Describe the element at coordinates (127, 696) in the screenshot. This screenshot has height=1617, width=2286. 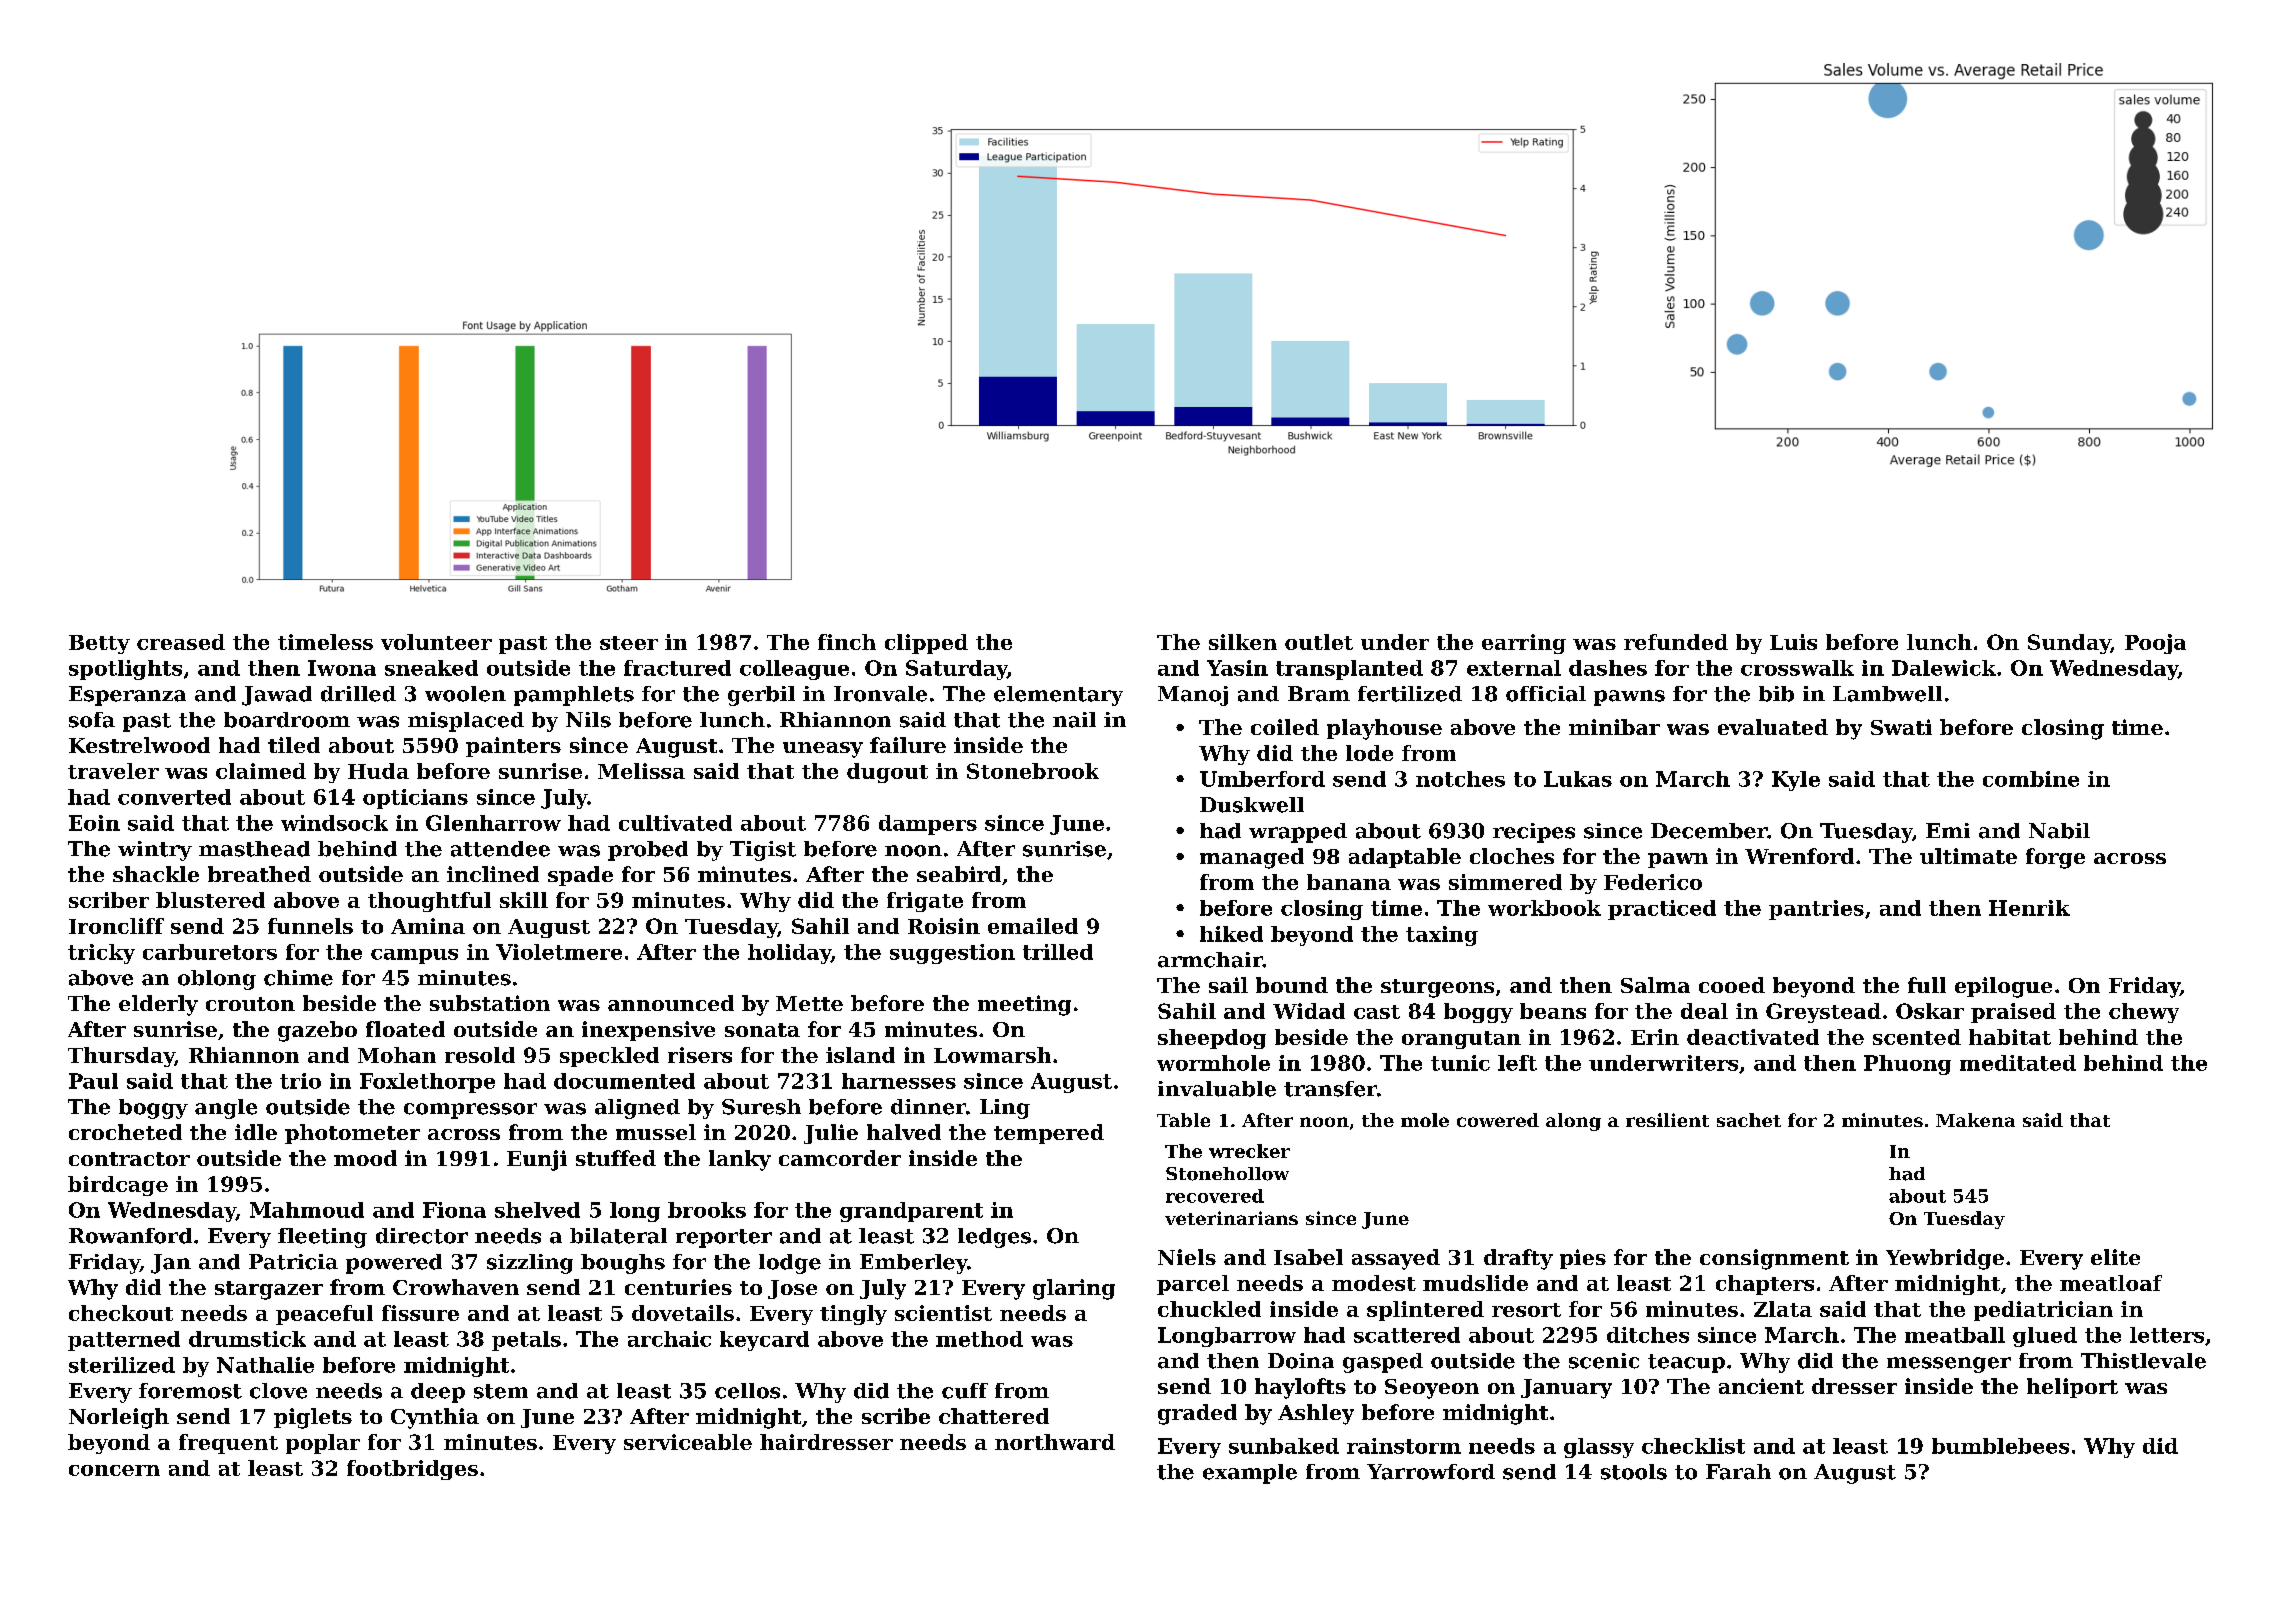
I see `Esperanza` at that location.
